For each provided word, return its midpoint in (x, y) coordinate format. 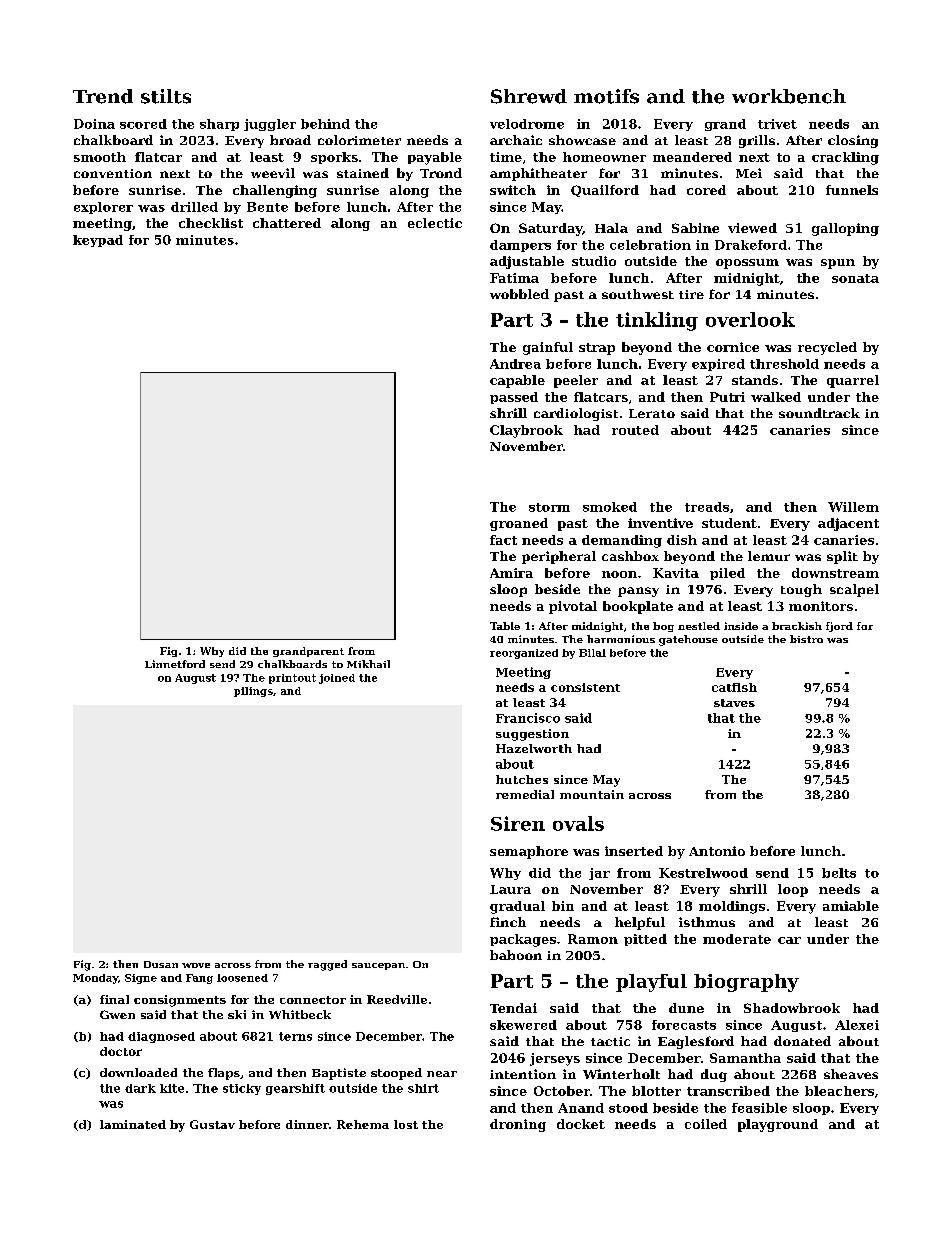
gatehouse (688, 640)
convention (113, 173)
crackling (845, 158)
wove (196, 965)
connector (313, 1000)
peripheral (559, 557)
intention (523, 1074)
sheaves (851, 1074)
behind (325, 124)
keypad (98, 241)
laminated (133, 1124)
